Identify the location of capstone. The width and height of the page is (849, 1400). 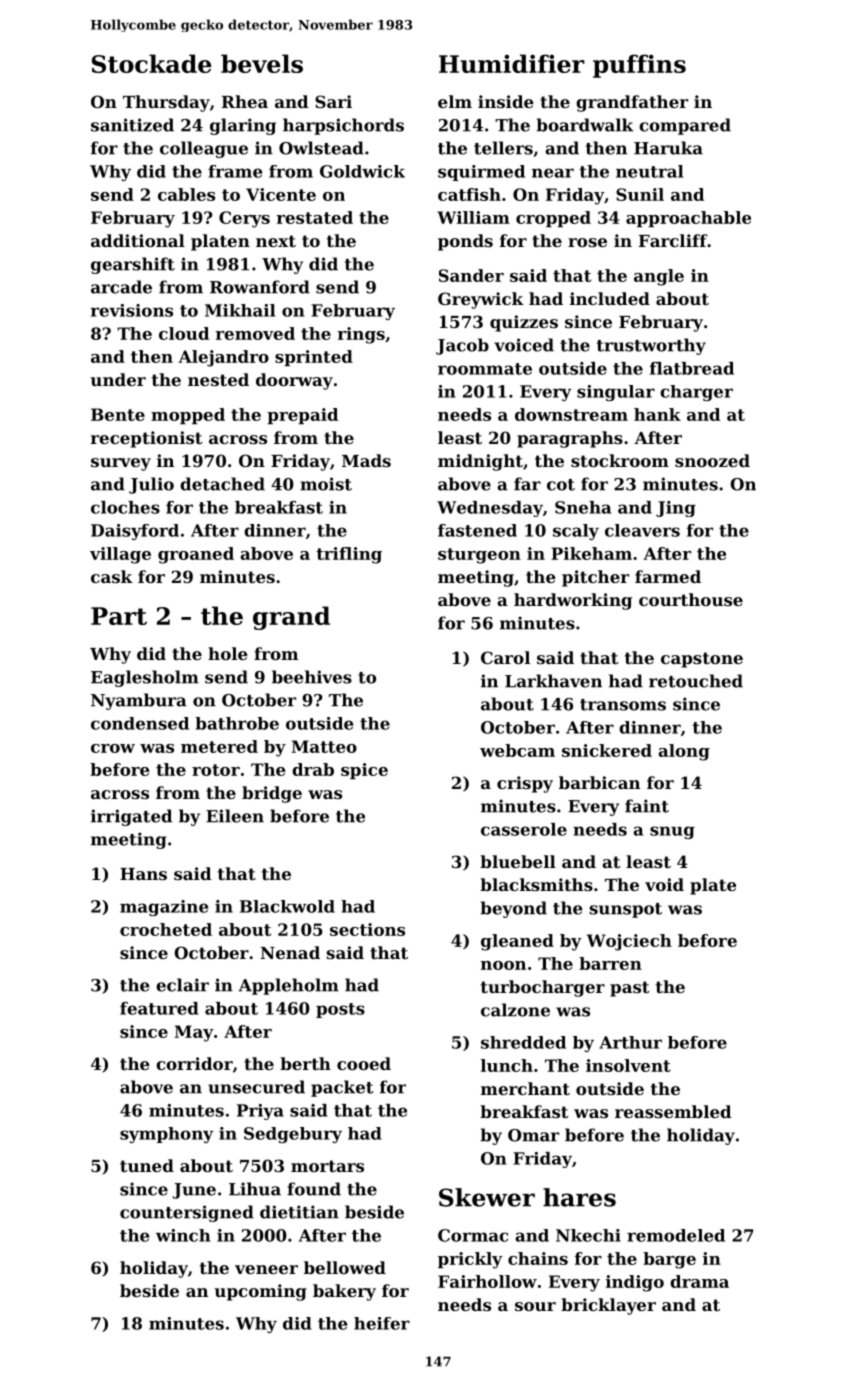
(702, 660).
